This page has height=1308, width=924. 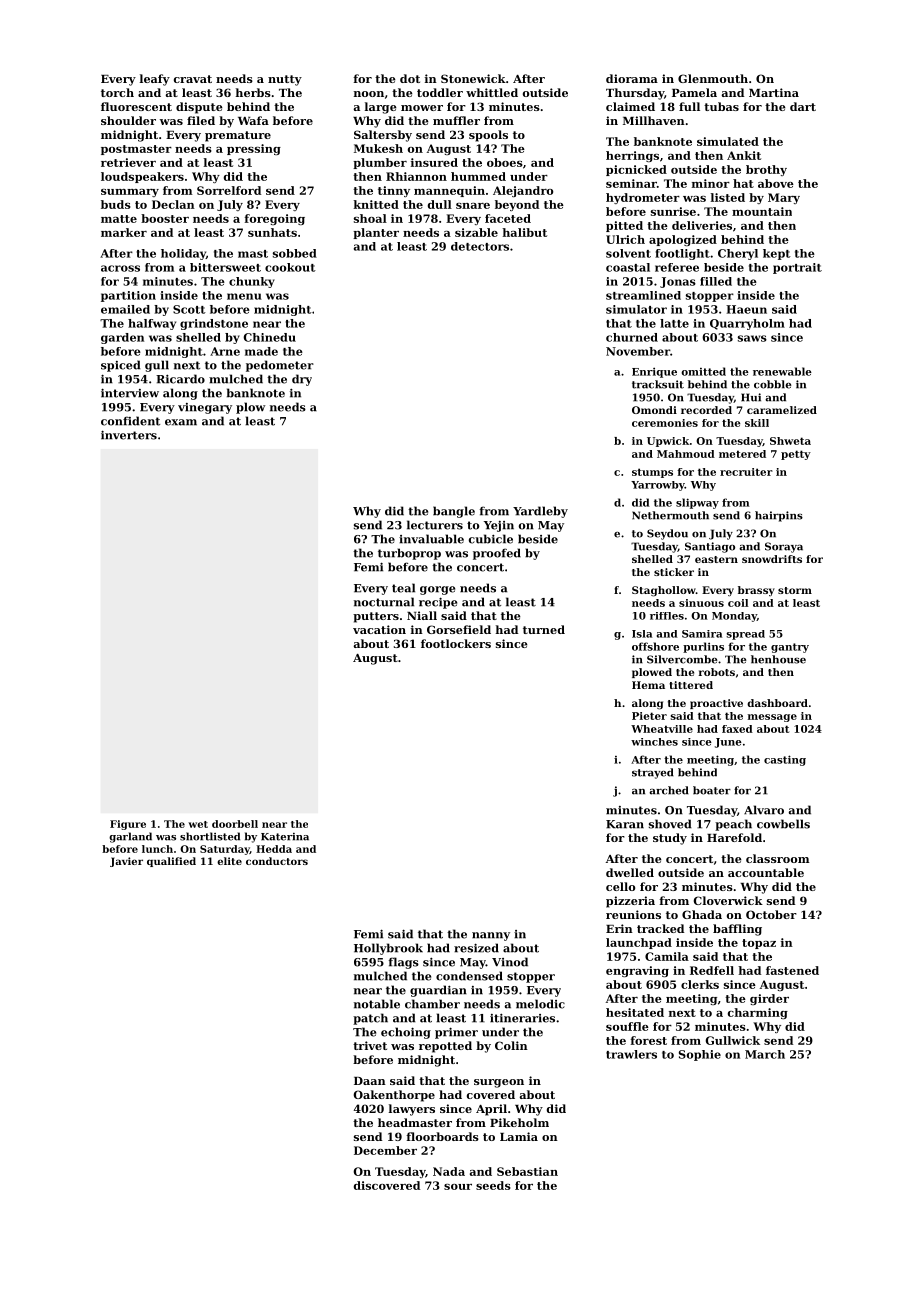 What do you see at coordinates (540, 1004) in the page?
I see `melodic` at bounding box center [540, 1004].
